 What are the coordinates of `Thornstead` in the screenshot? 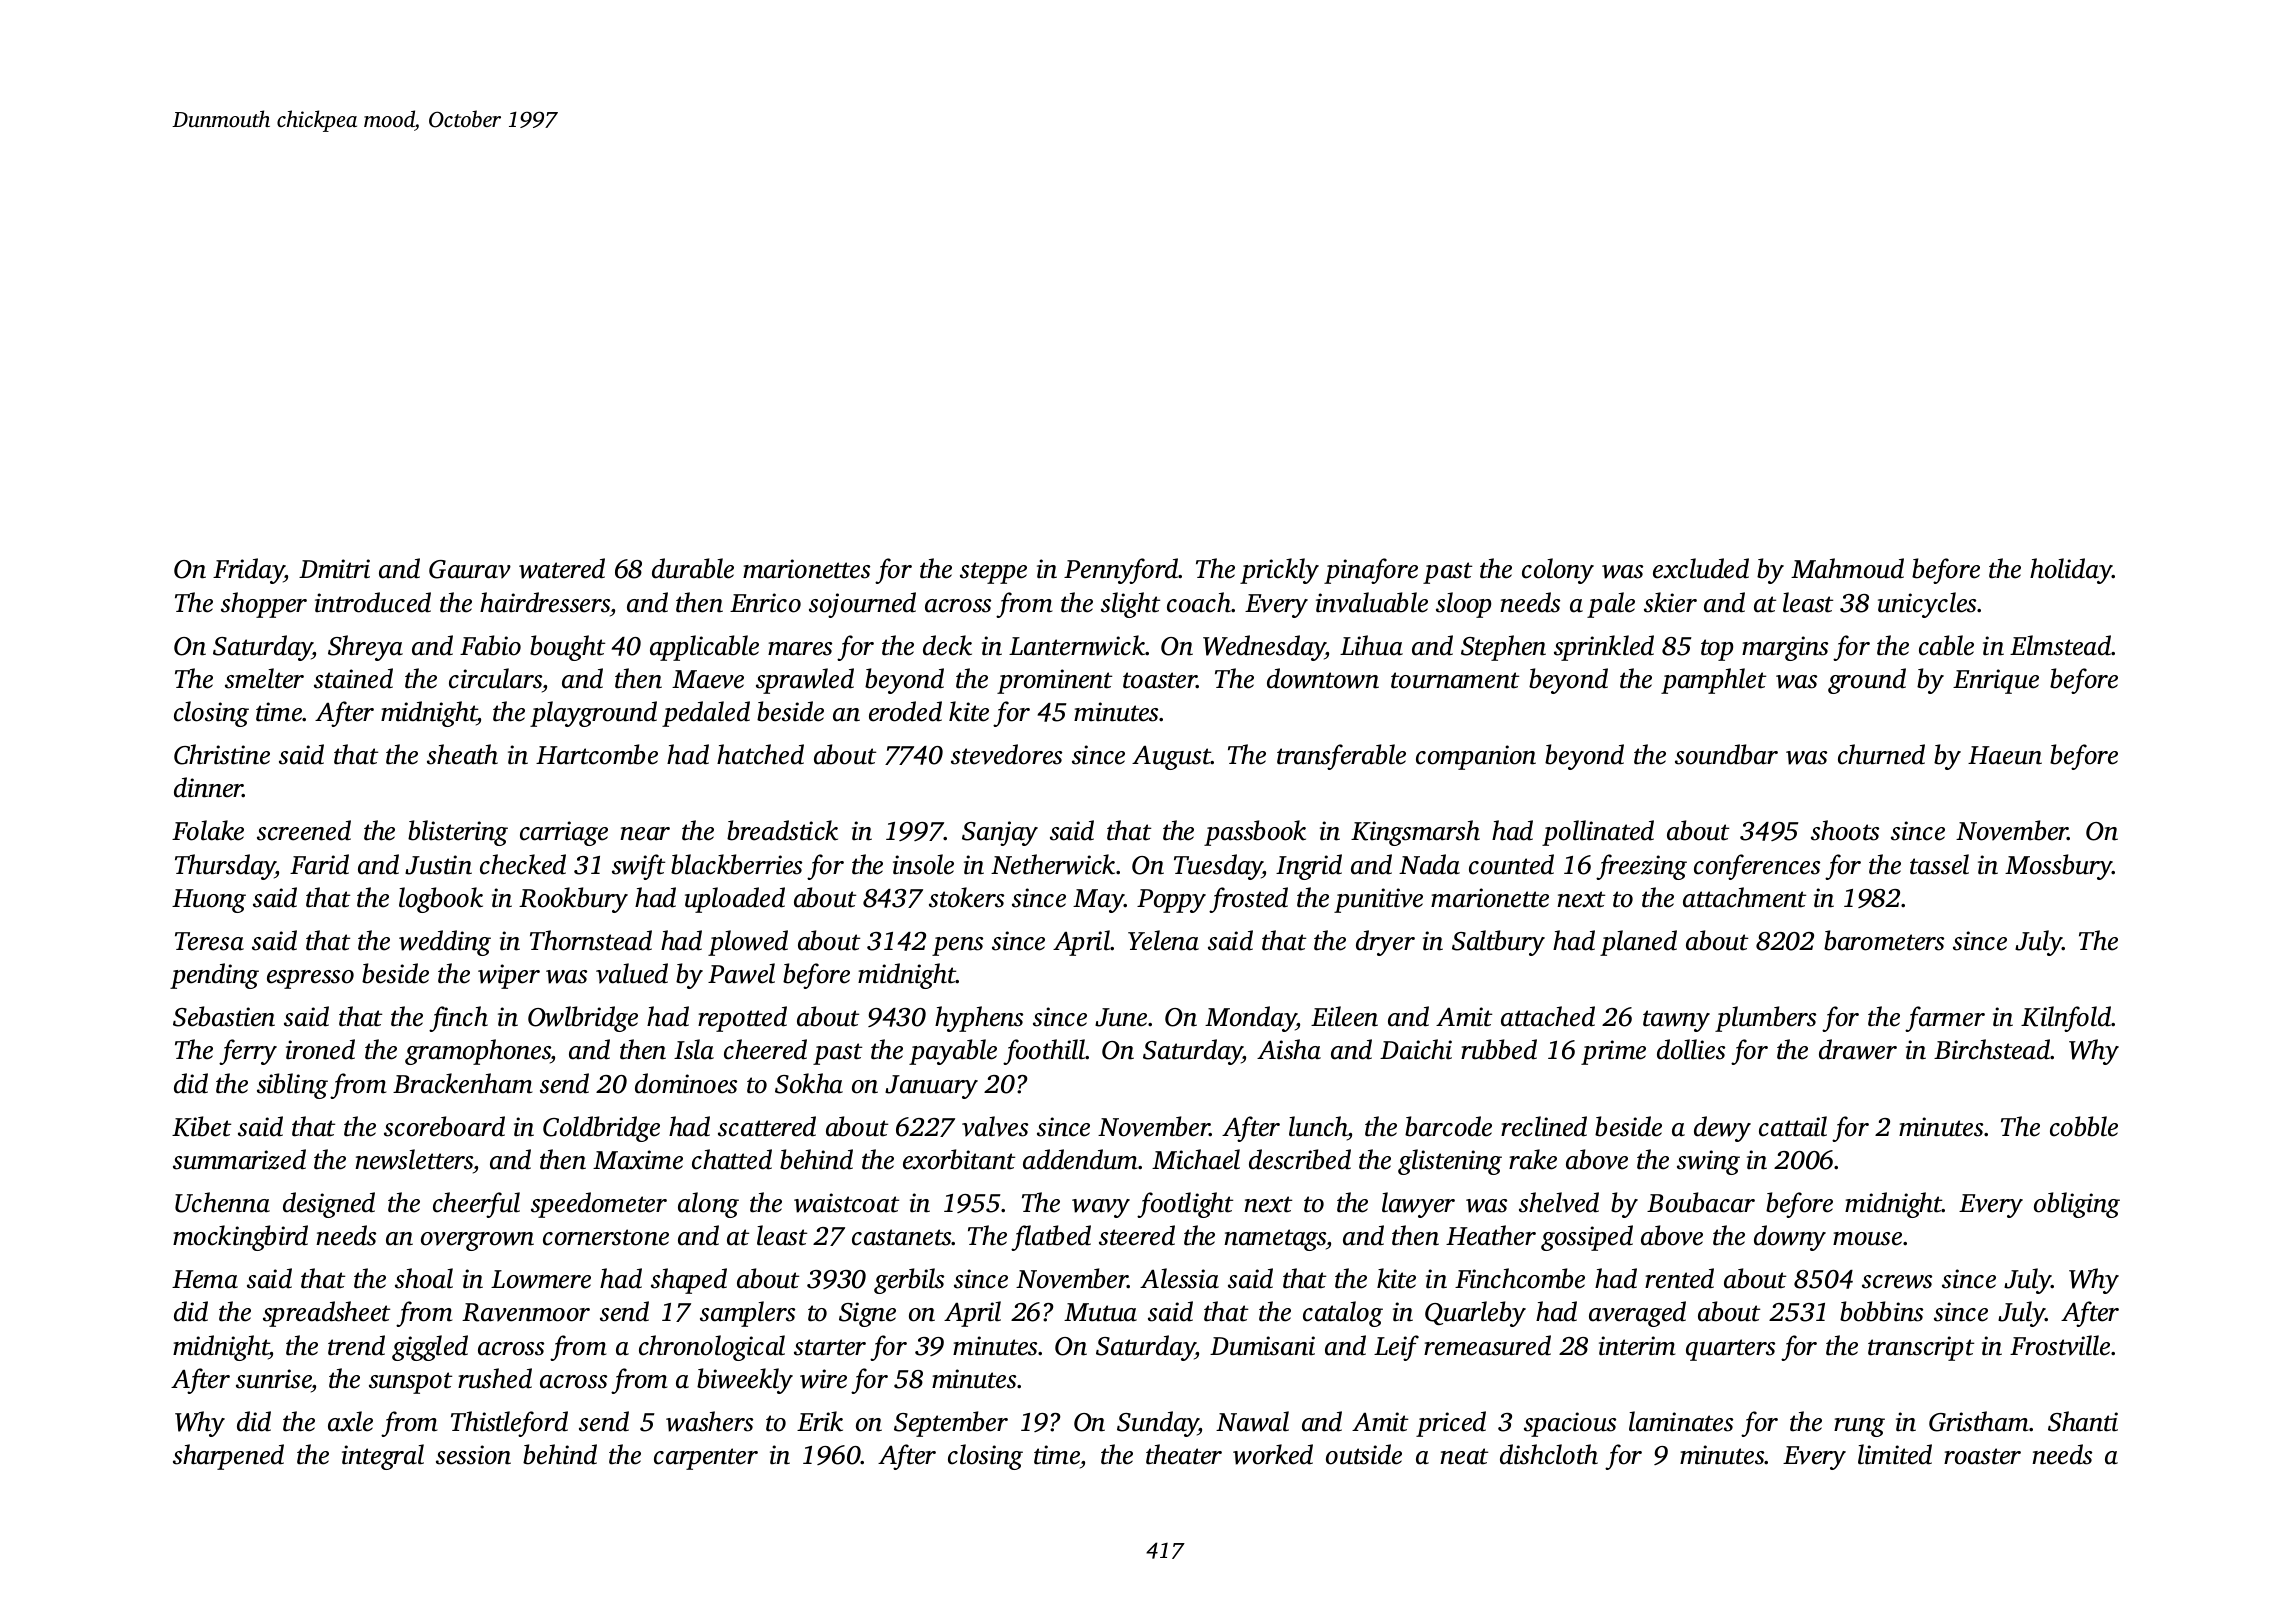 It's located at (591, 940).
